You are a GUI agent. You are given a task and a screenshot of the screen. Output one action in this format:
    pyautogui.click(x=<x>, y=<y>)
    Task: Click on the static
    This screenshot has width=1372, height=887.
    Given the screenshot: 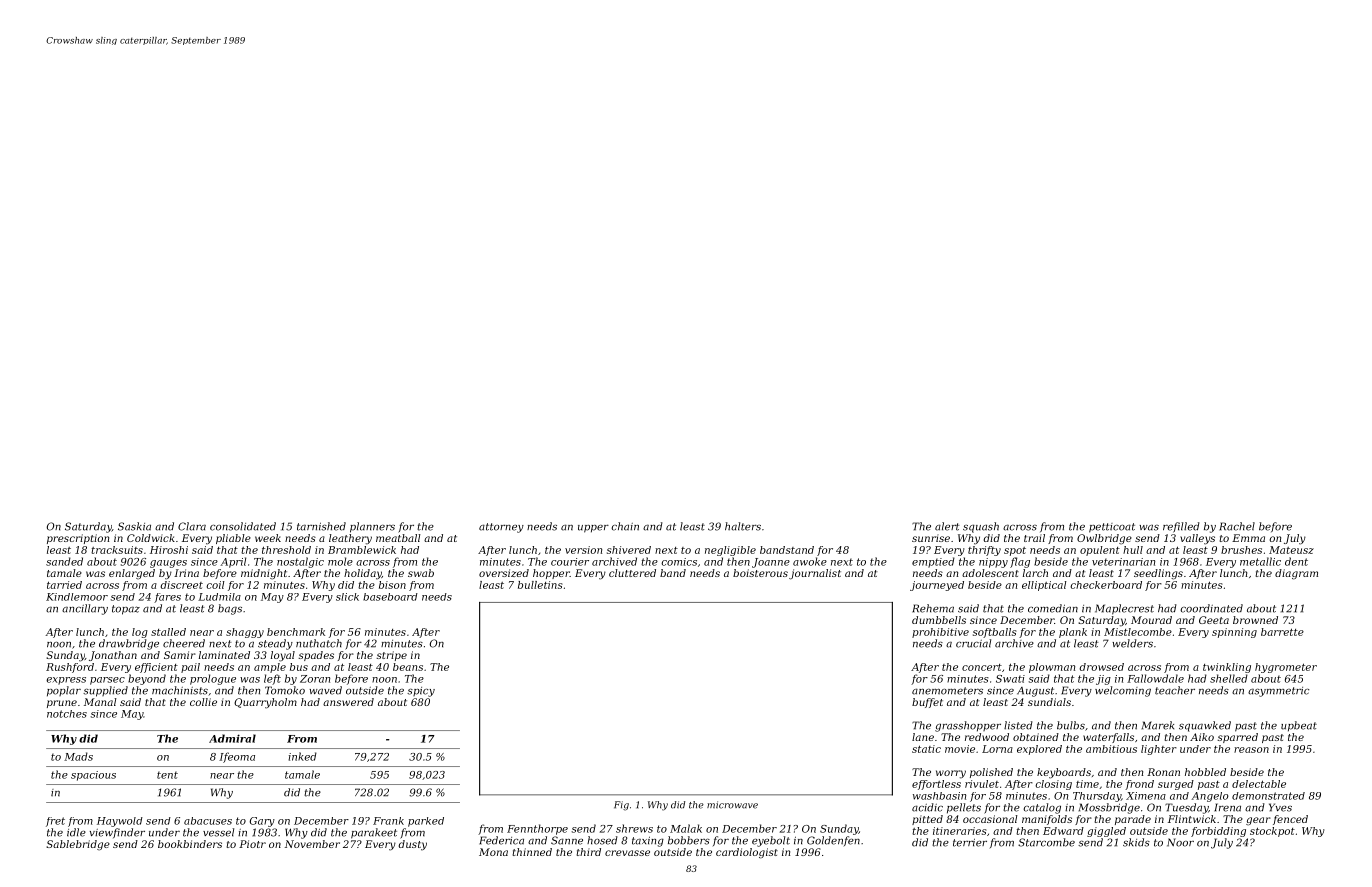 What is the action you would take?
    pyautogui.click(x=926, y=749)
